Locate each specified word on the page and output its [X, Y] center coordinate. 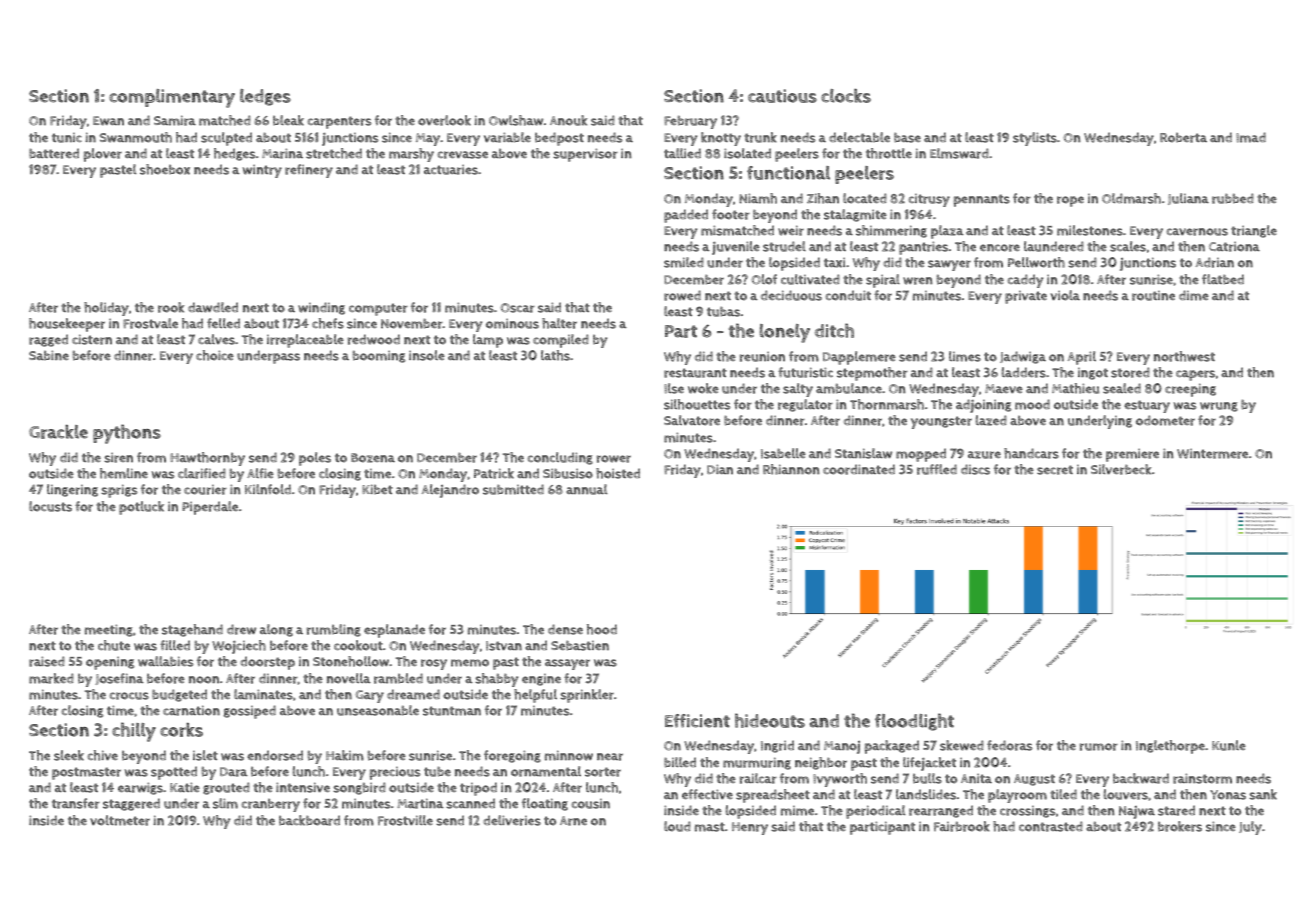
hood [602, 629]
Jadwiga [1023, 357]
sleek [69, 755]
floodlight [914, 722]
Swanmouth [136, 137]
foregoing [512, 756]
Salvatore [692, 420]
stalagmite [855, 215]
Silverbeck [1121, 469]
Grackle [58, 431]
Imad [1251, 137]
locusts [50, 506]
